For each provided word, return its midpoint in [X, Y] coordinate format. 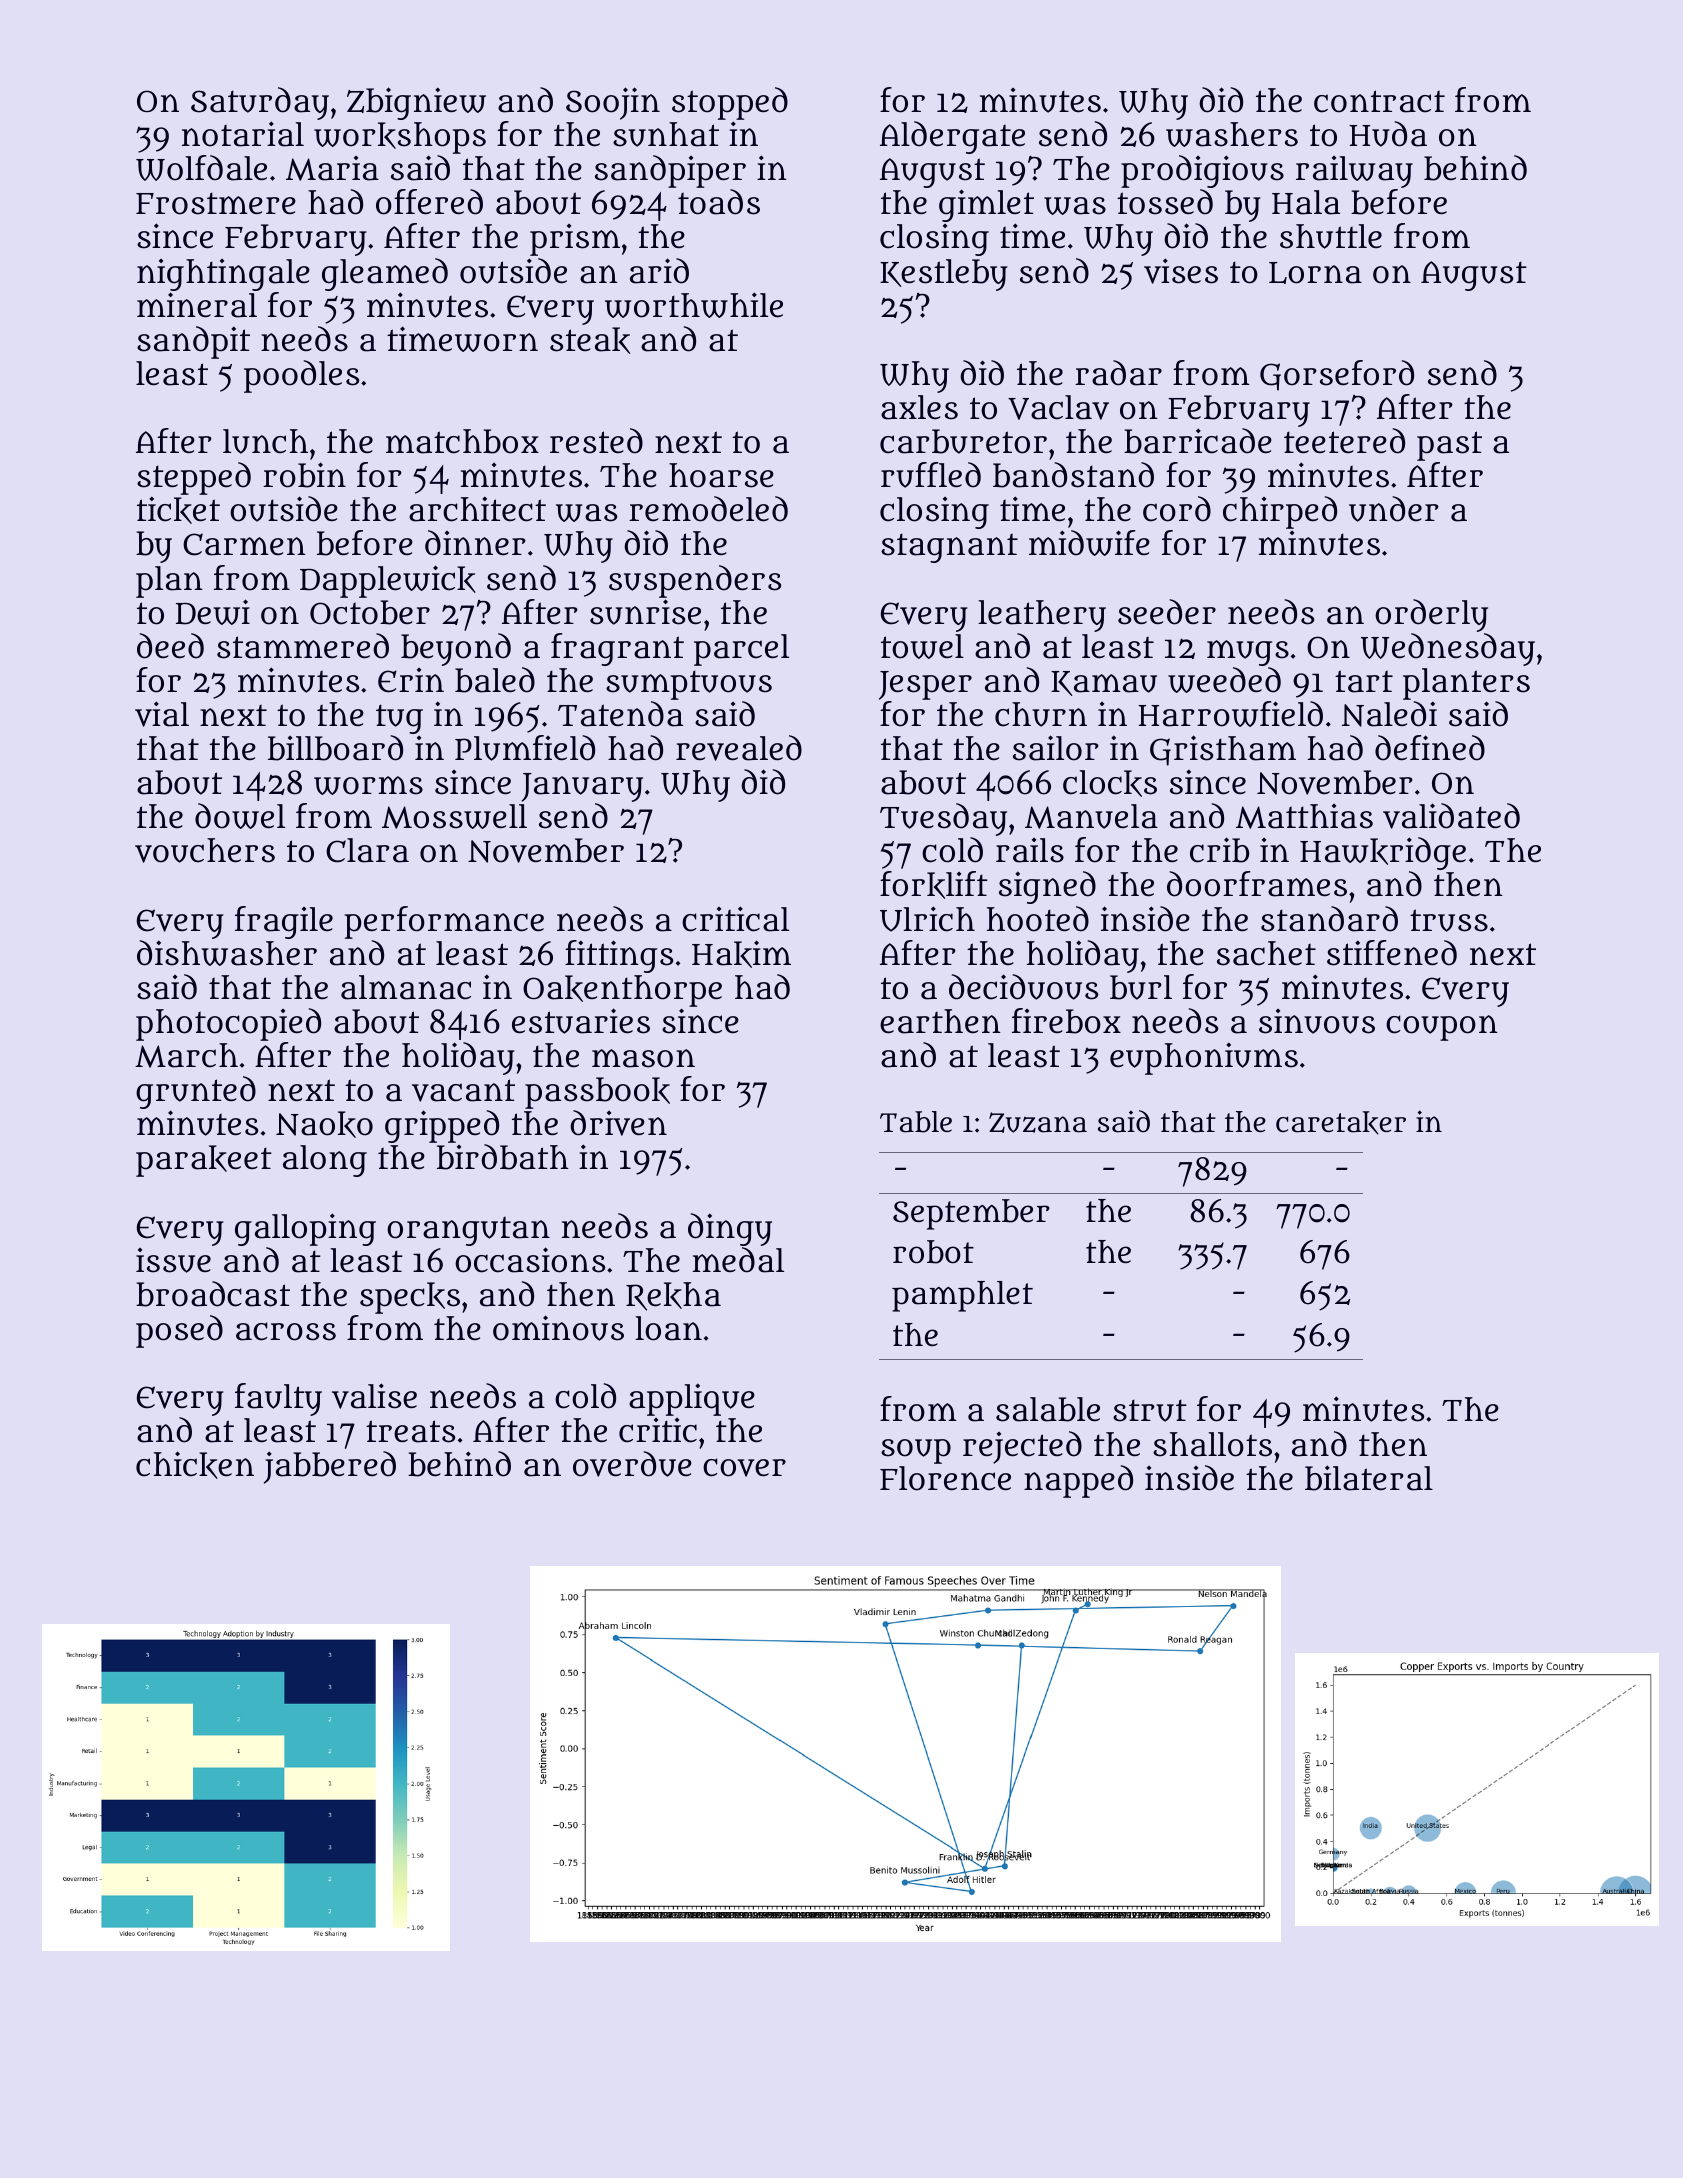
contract [1379, 101]
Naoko [324, 1124]
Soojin [613, 103]
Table [916, 1122]
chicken [195, 1465]
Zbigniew [416, 103]
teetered [1344, 441]
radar [1118, 373]
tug [399, 719]
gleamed [385, 274]
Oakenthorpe [622, 991]
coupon [1442, 1028]
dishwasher [227, 953]
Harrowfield [1230, 714]
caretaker [1341, 1123]
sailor [1056, 748]
